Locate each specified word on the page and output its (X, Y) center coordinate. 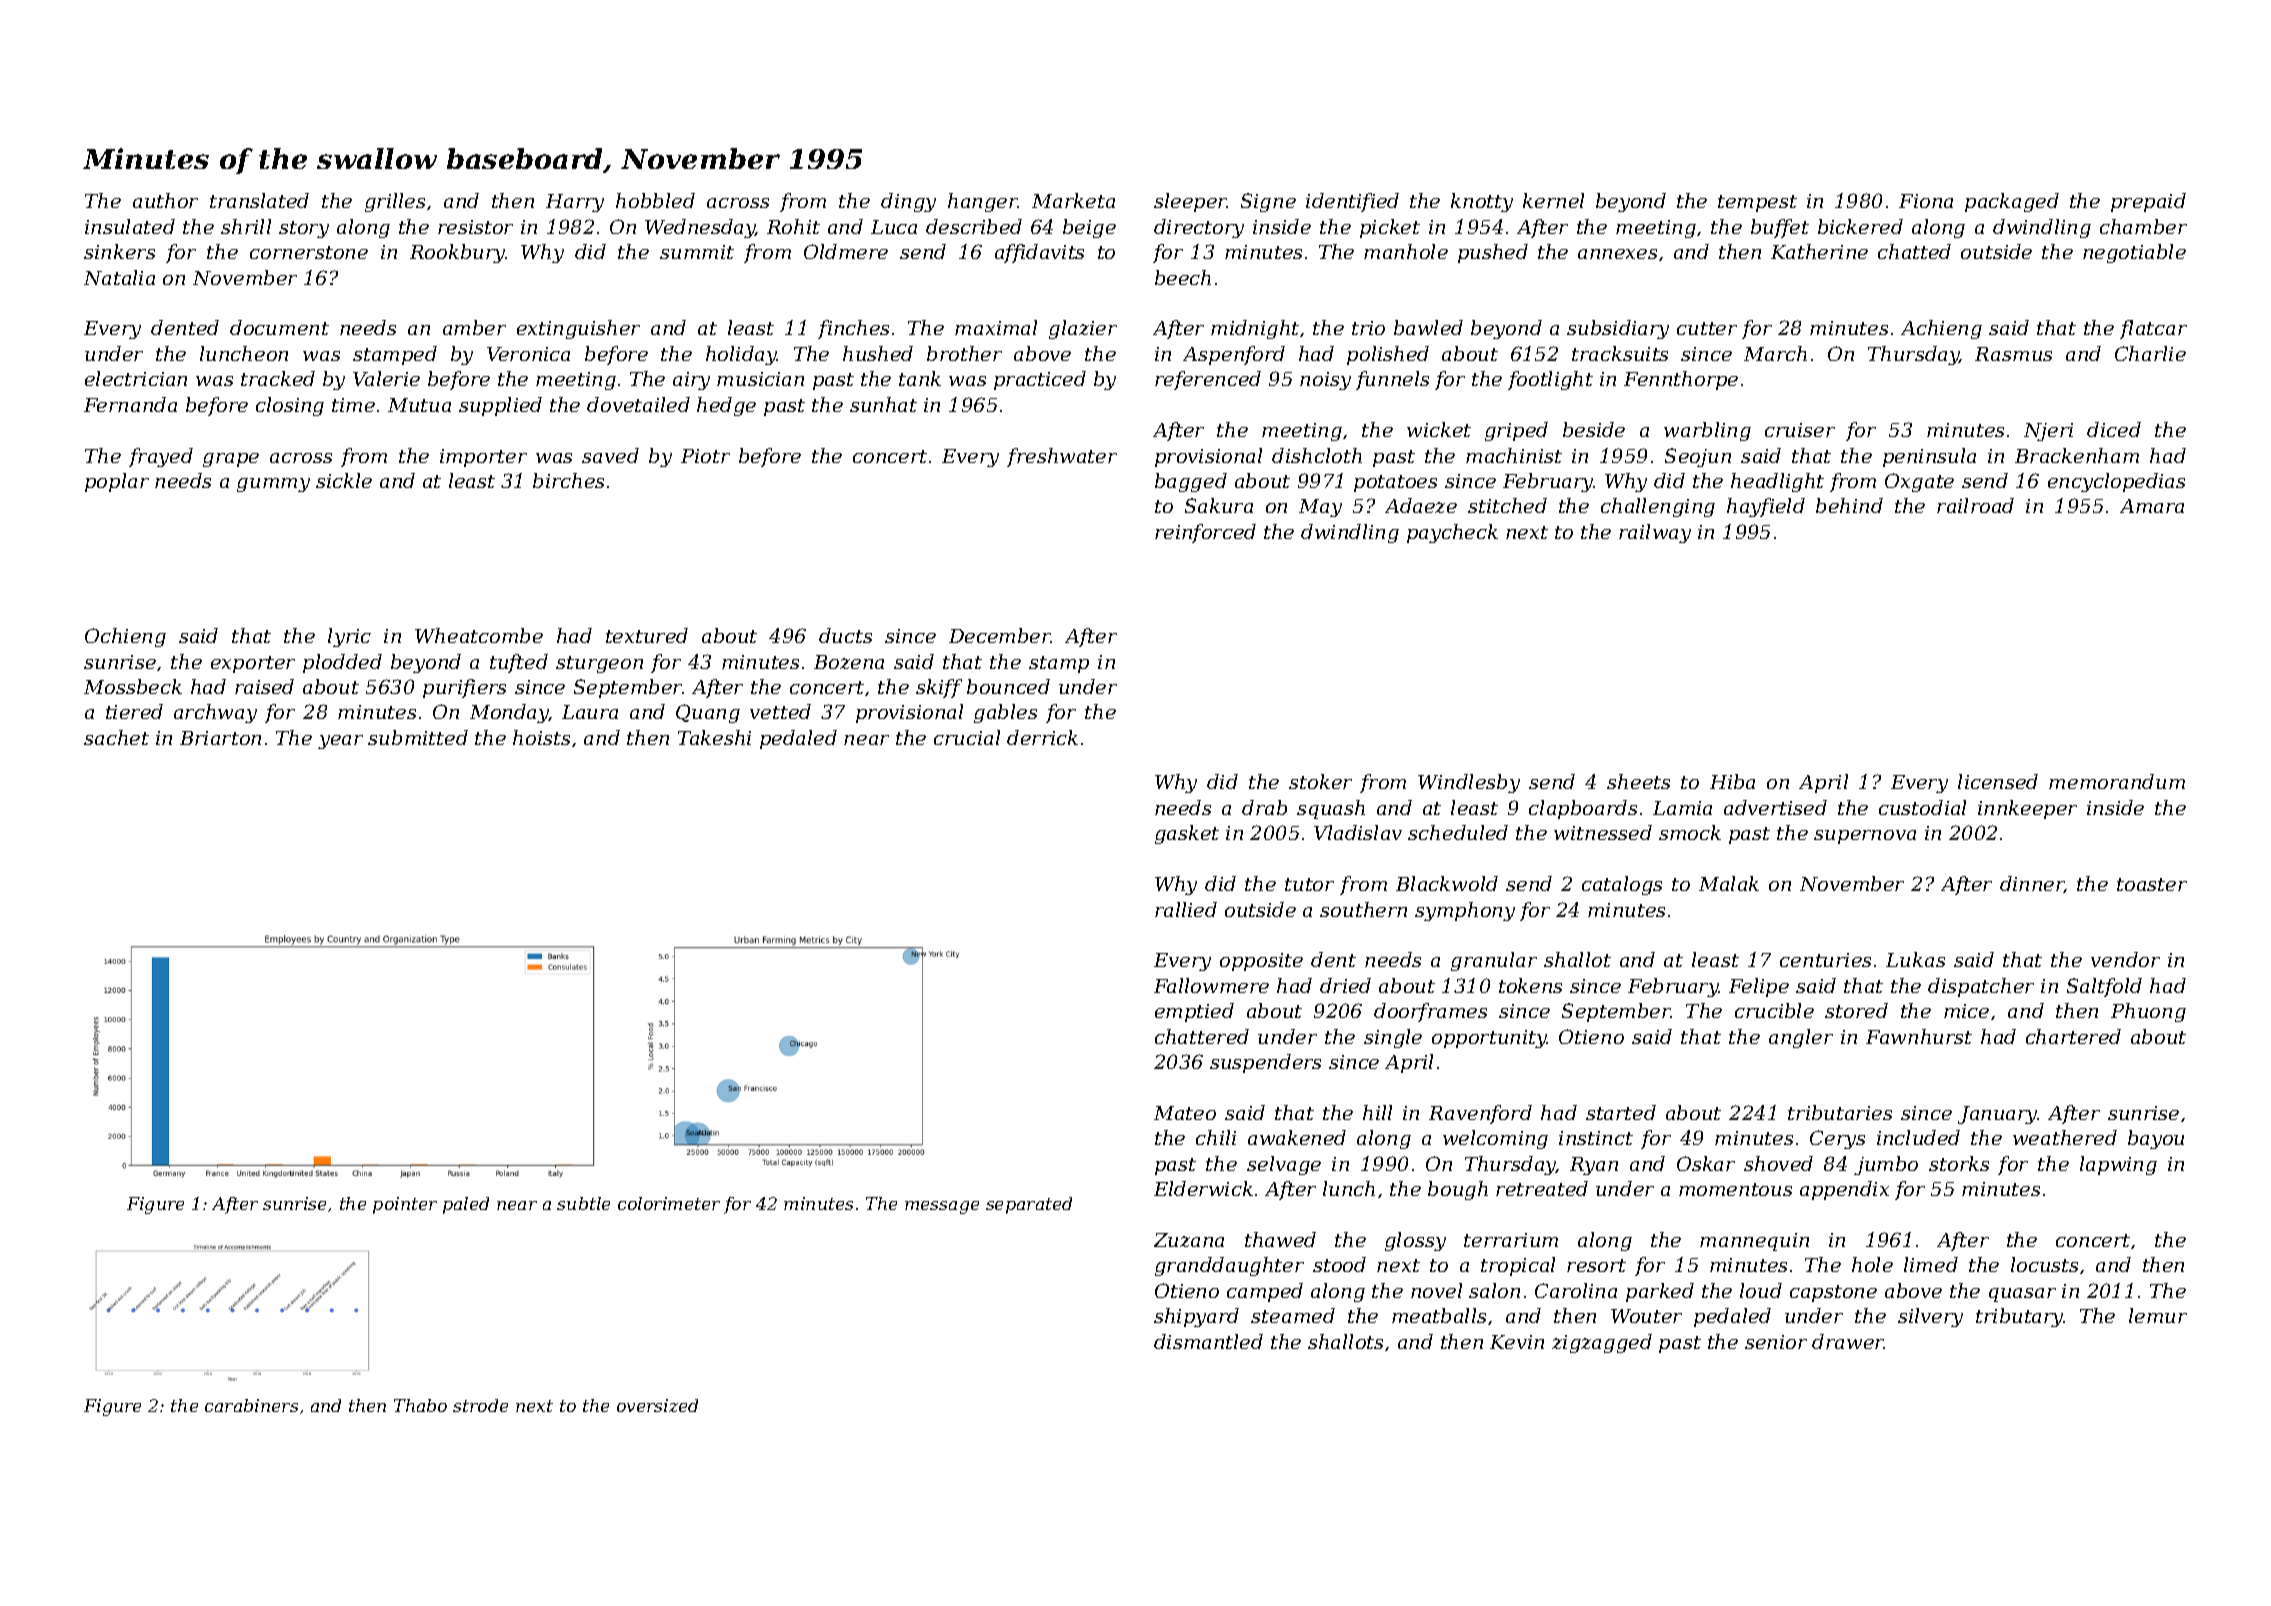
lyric (349, 637)
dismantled (1208, 1341)
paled (466, 1205)
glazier (1083, 329)
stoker (1320, 781)
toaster (2152, 884)
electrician (136, 378)
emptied (1194, 1012)
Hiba (1732, 781)
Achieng (1941, 329)
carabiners (251, 1405)
